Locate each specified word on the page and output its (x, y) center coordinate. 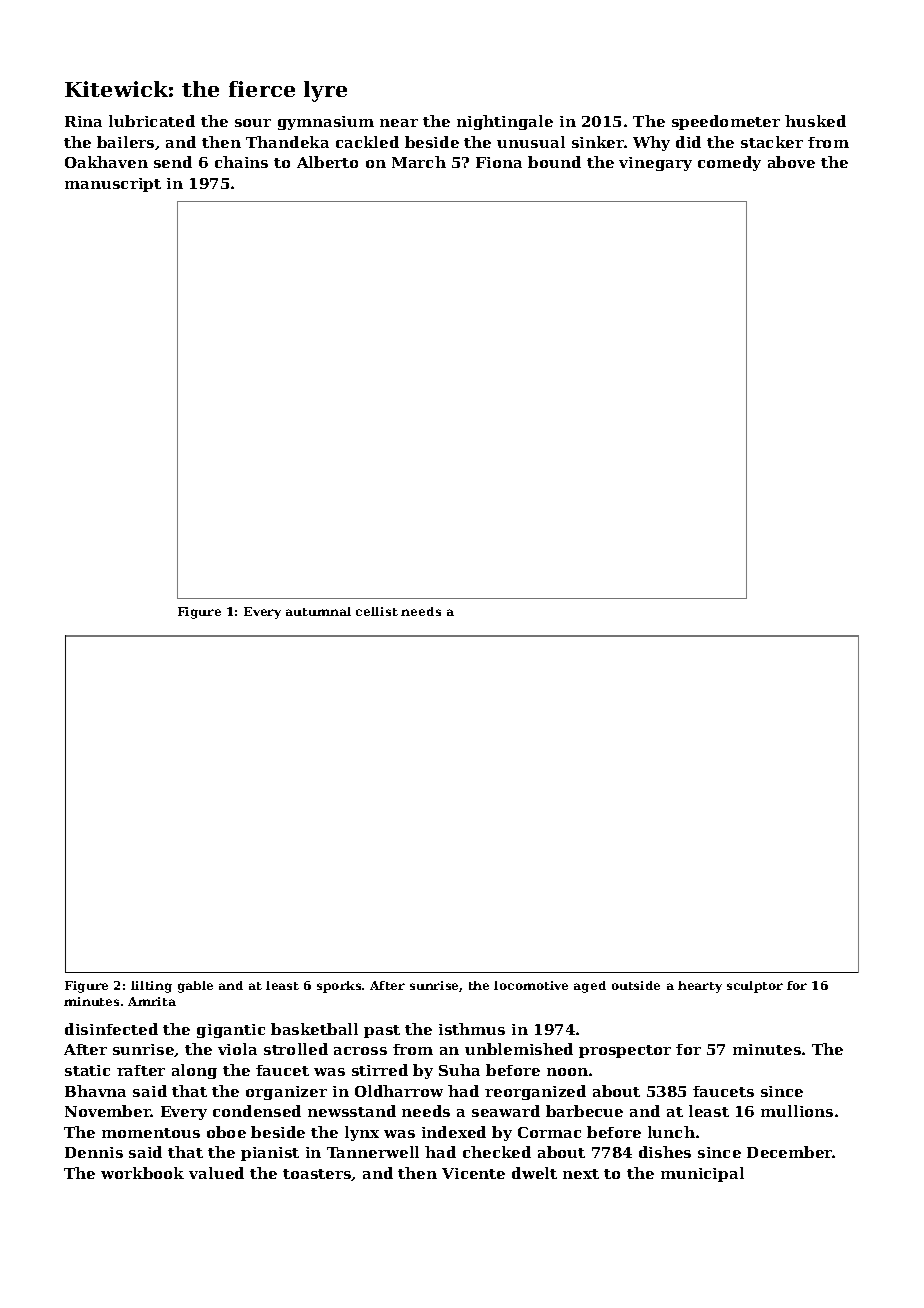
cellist (377, 611)
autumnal (318, 611)
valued (216, 1173)
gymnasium (326, 123)
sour (253, 123)
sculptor (755, 987)
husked (815, 121)
